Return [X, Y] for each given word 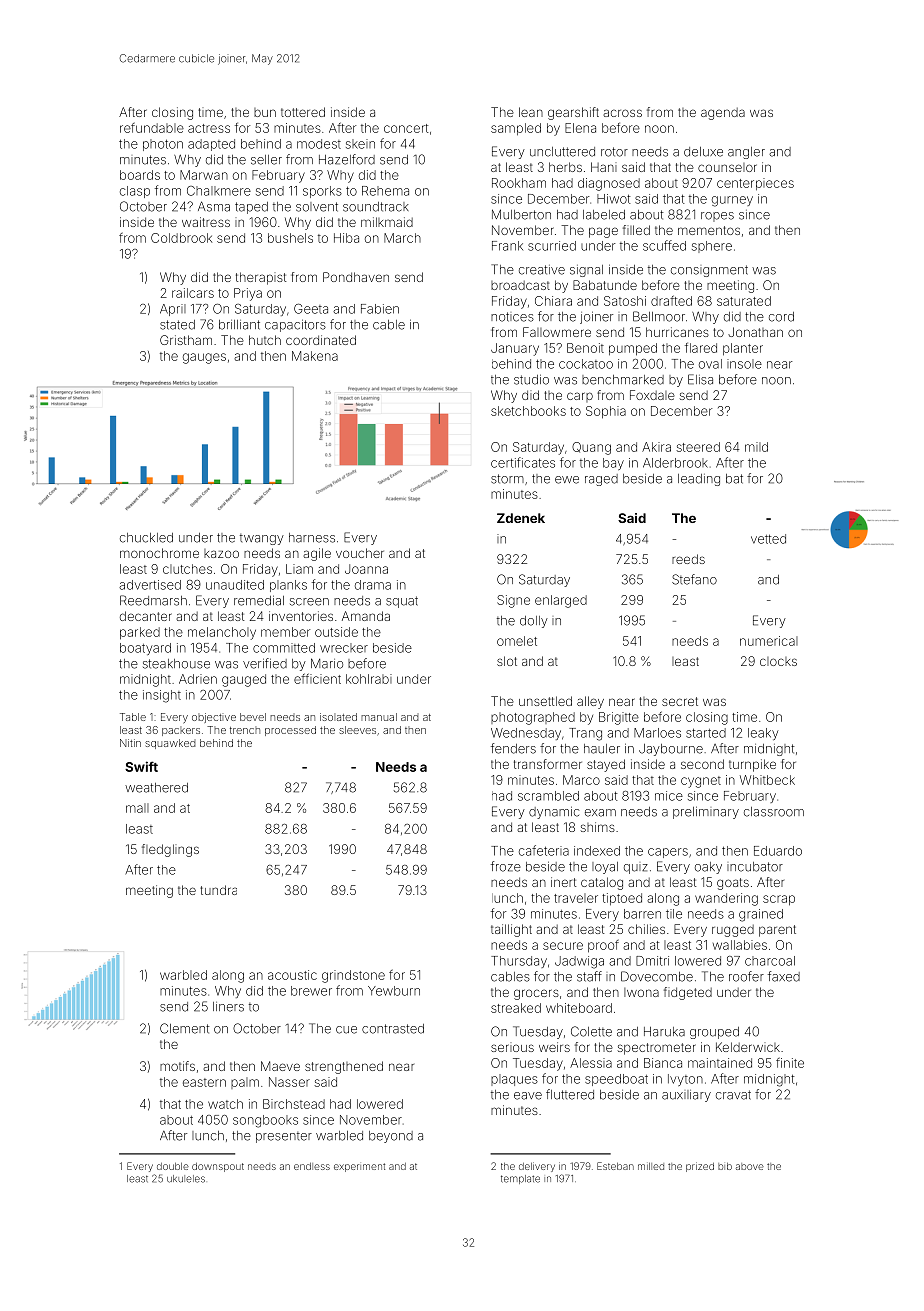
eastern [204, 1082]
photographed [533, 718]
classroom [774, 812]
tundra [218, 890]
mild [756, 447]
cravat [733, 1095]
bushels [290, 238]
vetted [768, 539]
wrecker [344, 648]
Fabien [380, 309]
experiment [359, 1167]
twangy [262, 539]
